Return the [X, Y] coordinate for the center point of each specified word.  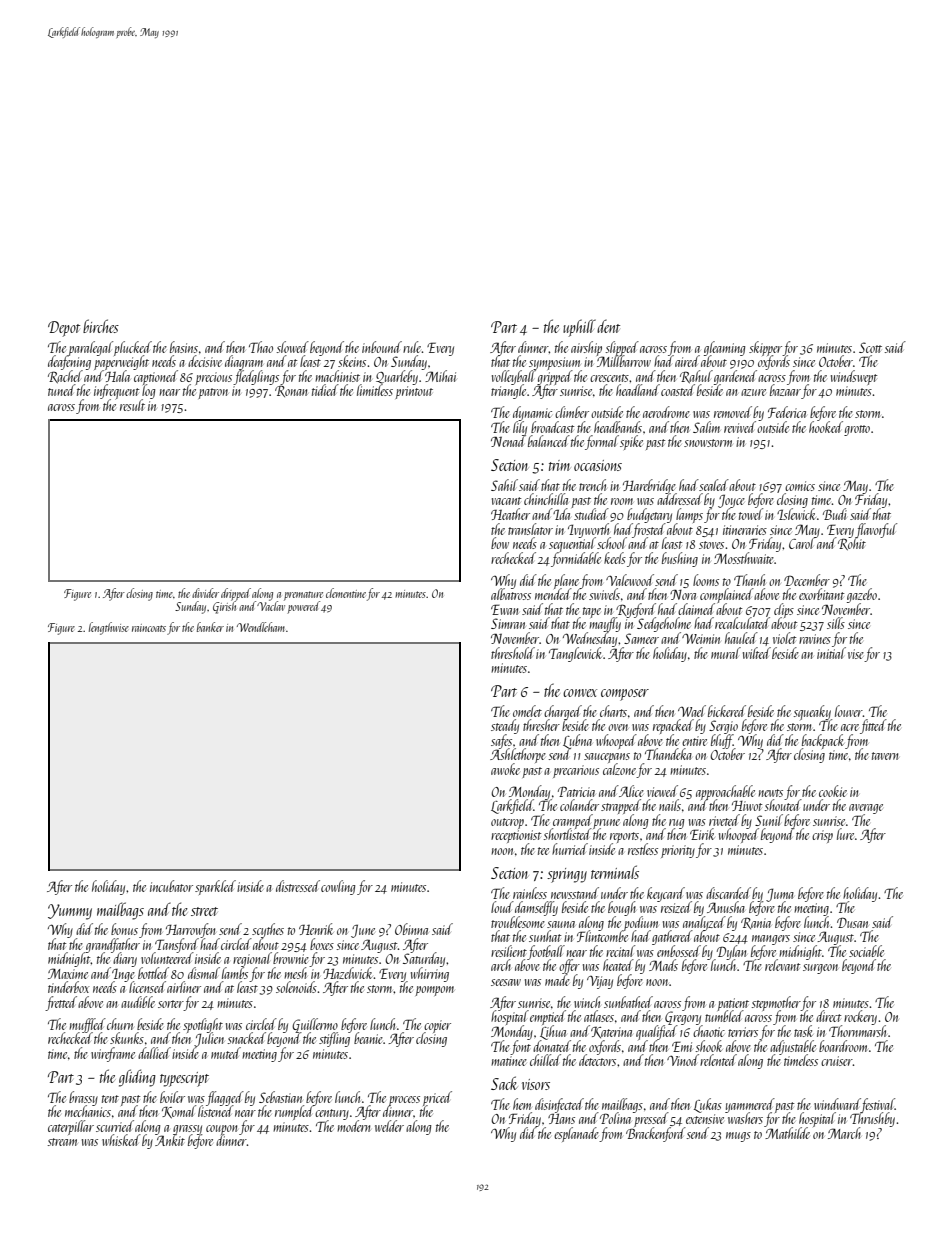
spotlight [203, 1025]
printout [414, 392]
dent [608, 326]
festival [878, 1105]
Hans [561, 1119]
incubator [171, 886]
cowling [338, 887]
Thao [261, 347]
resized [675, 907]
